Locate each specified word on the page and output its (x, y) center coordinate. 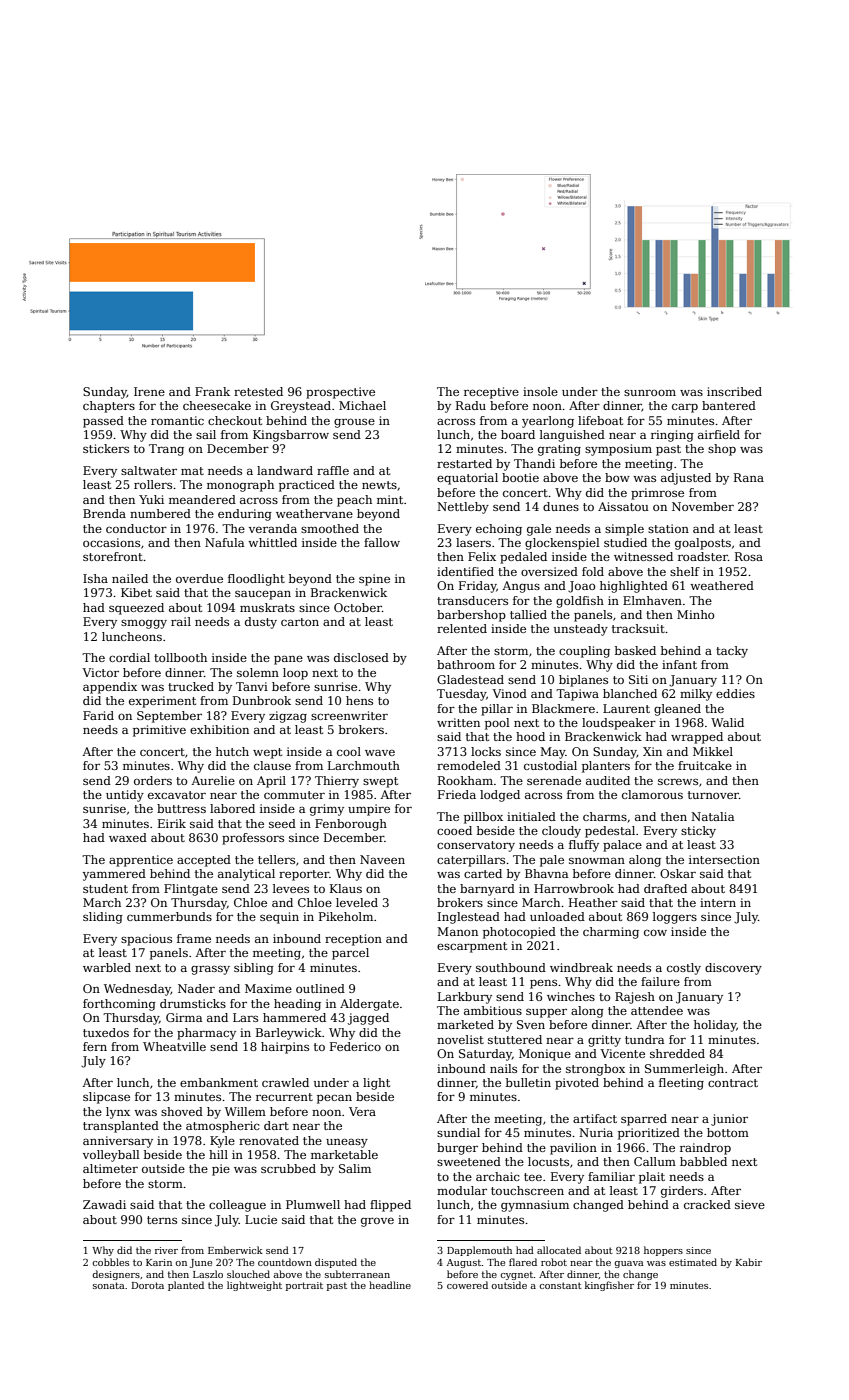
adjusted (686, 479)
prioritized (649, 1134)
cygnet (517, 1275)
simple (624, 530)
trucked (191, 686)
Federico (355, 1046)
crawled (285, 1082)
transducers (472, 600)
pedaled (523, 558)
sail (206, 434)
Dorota (148, 1285)
